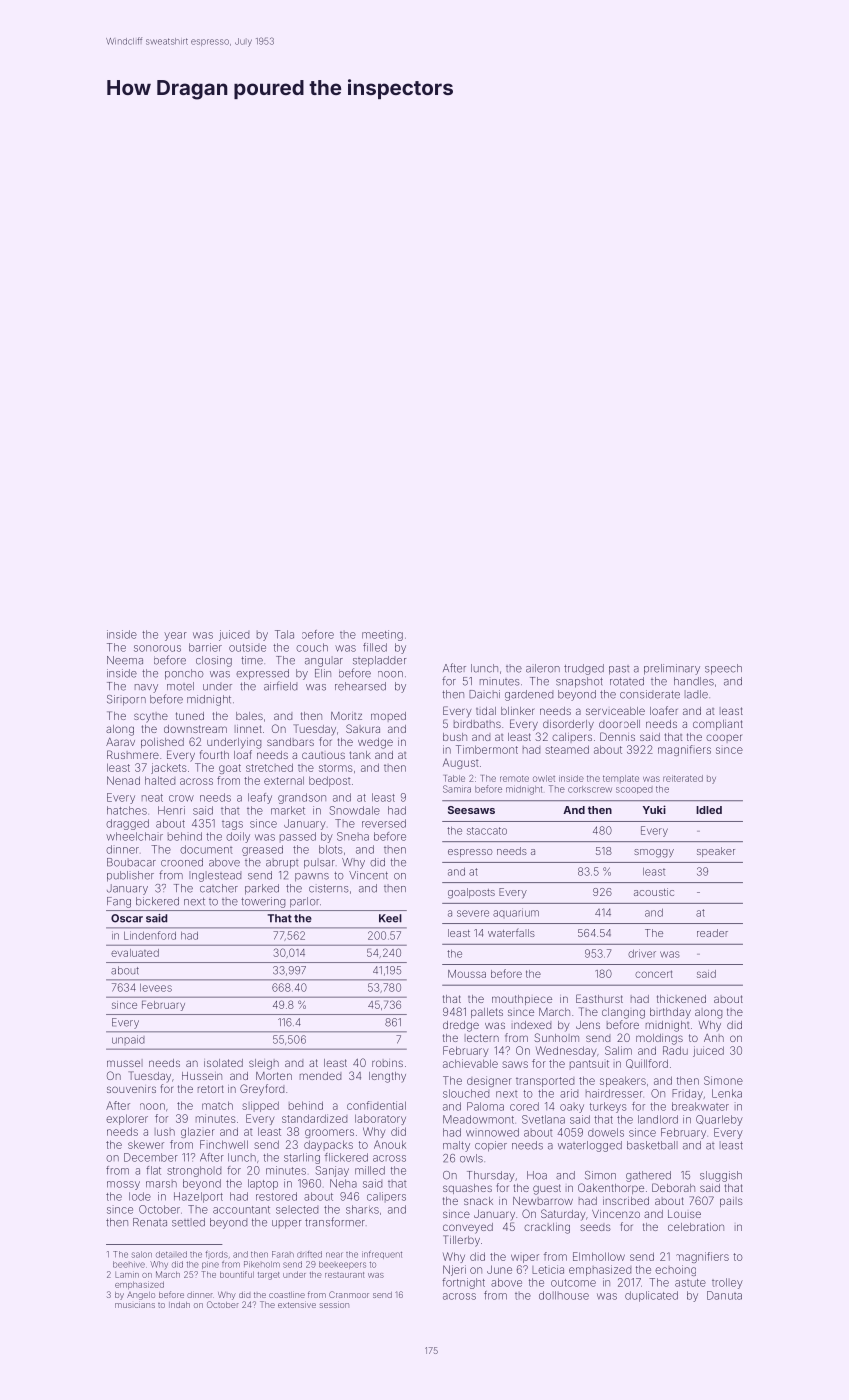 This image has height=1400, width=849. Describe the element at coordinates (654, 974) in the image. I see `concert` at that location.
